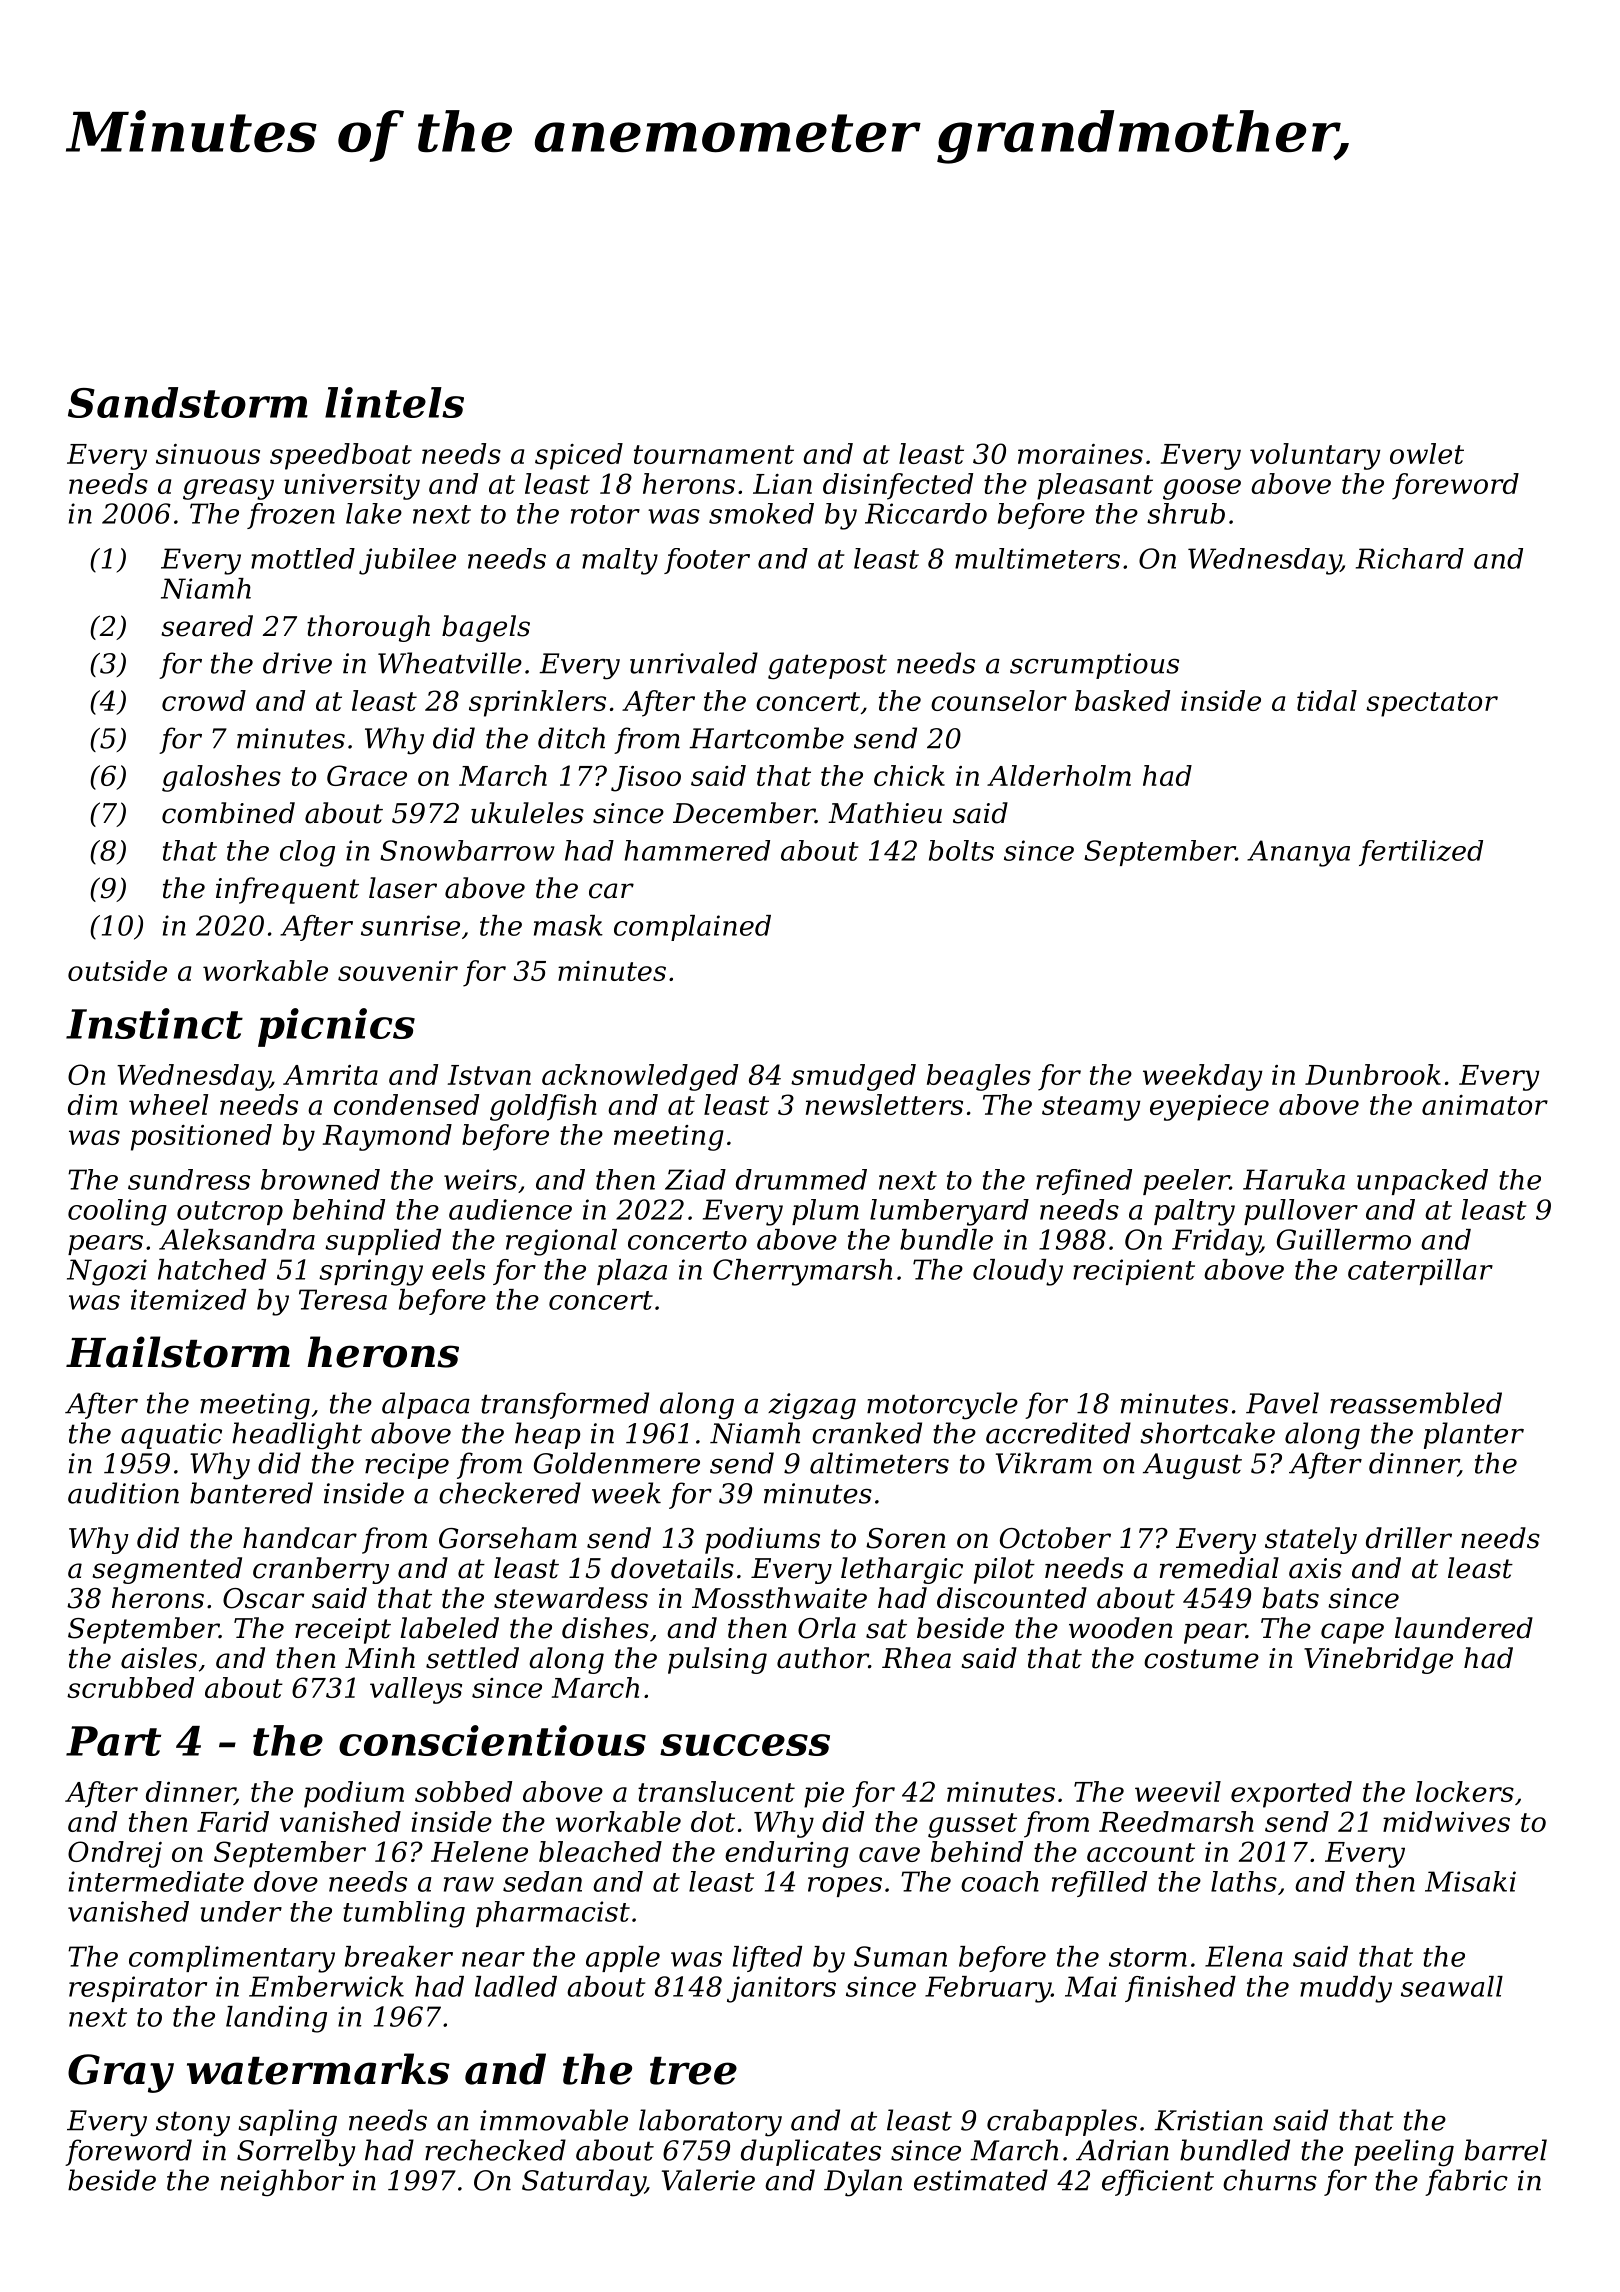 The width and height of the screenshot is (1620, 2292). Describe the element at coordinates (571, 738) in the screenshot. I see `ditch` at that location.
